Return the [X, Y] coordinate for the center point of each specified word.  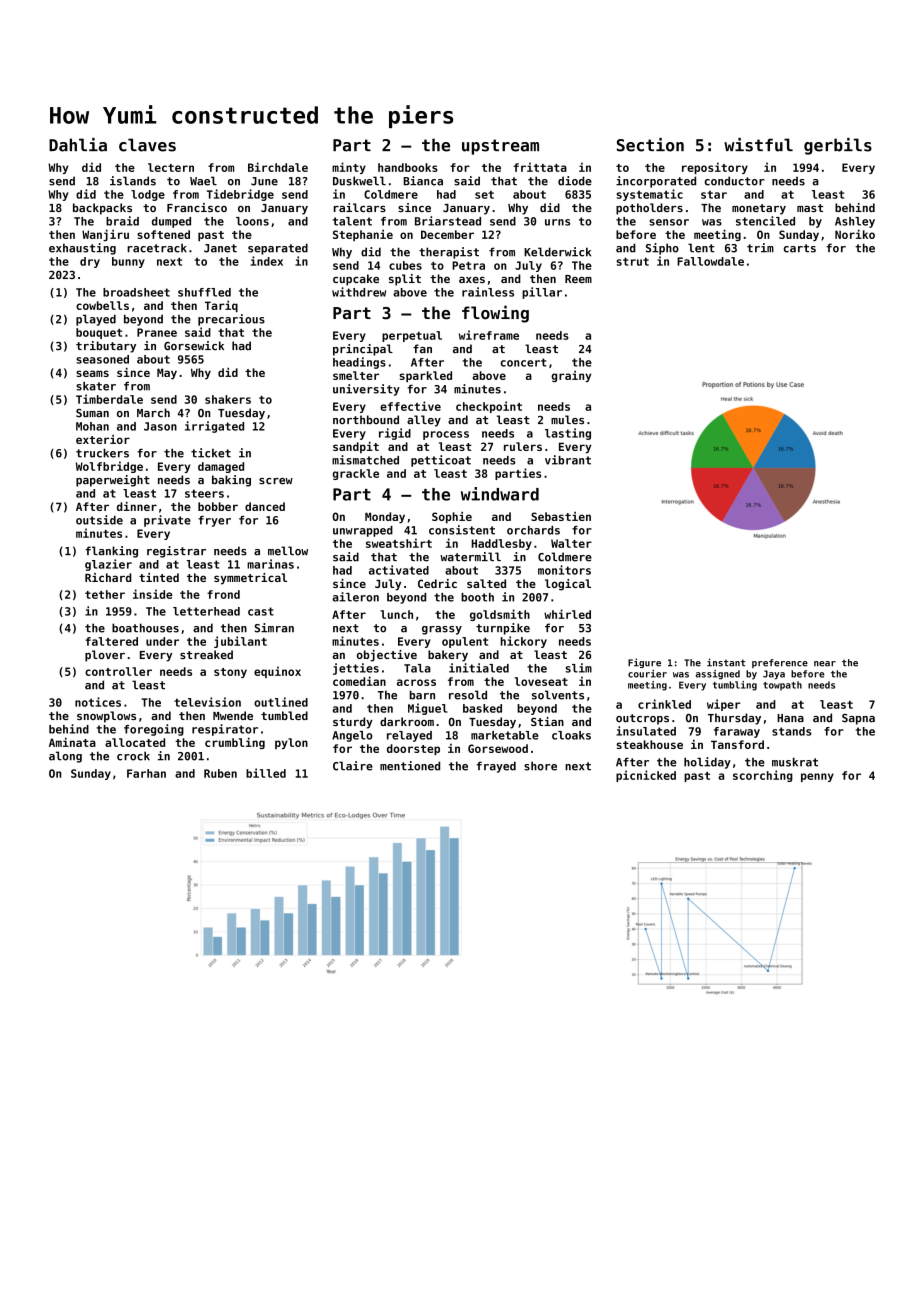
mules [567, 420]
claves [147, 145]
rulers [523, 446]
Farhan [146, 773]
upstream [500, 147]
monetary [759, 209]
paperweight [113, 481]
